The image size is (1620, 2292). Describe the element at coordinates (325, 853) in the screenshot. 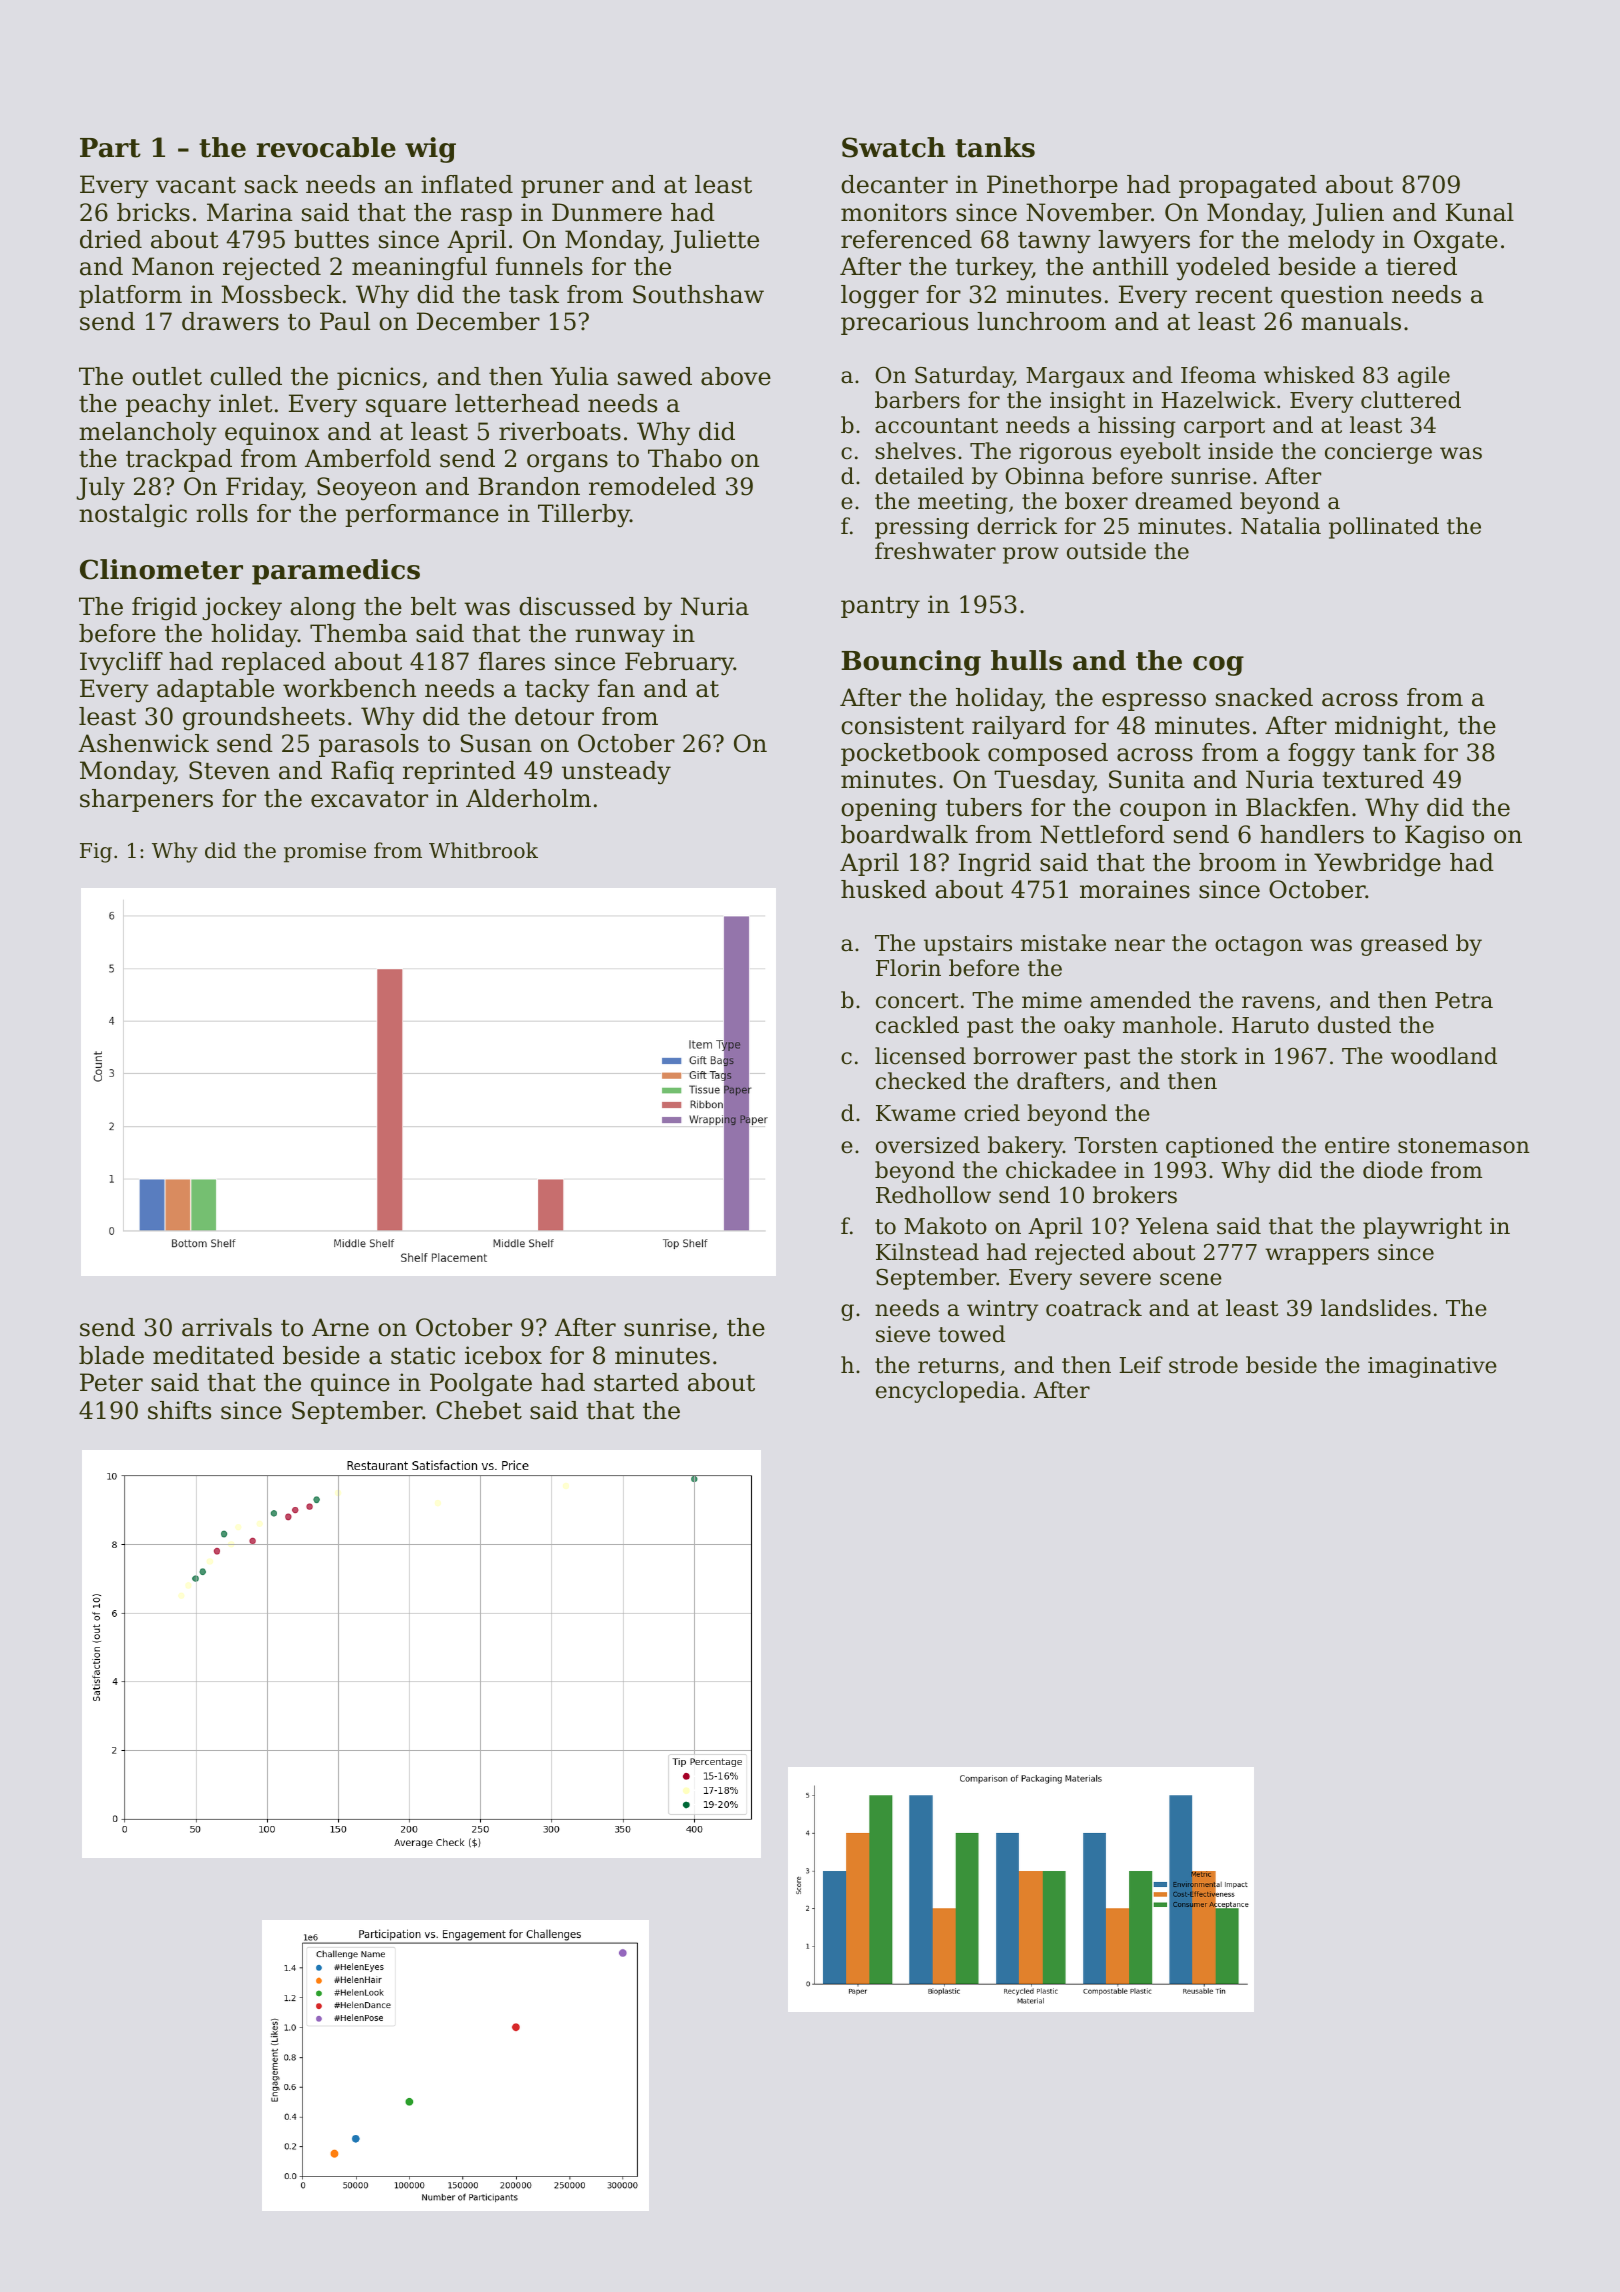

I see `promise` at that location.
